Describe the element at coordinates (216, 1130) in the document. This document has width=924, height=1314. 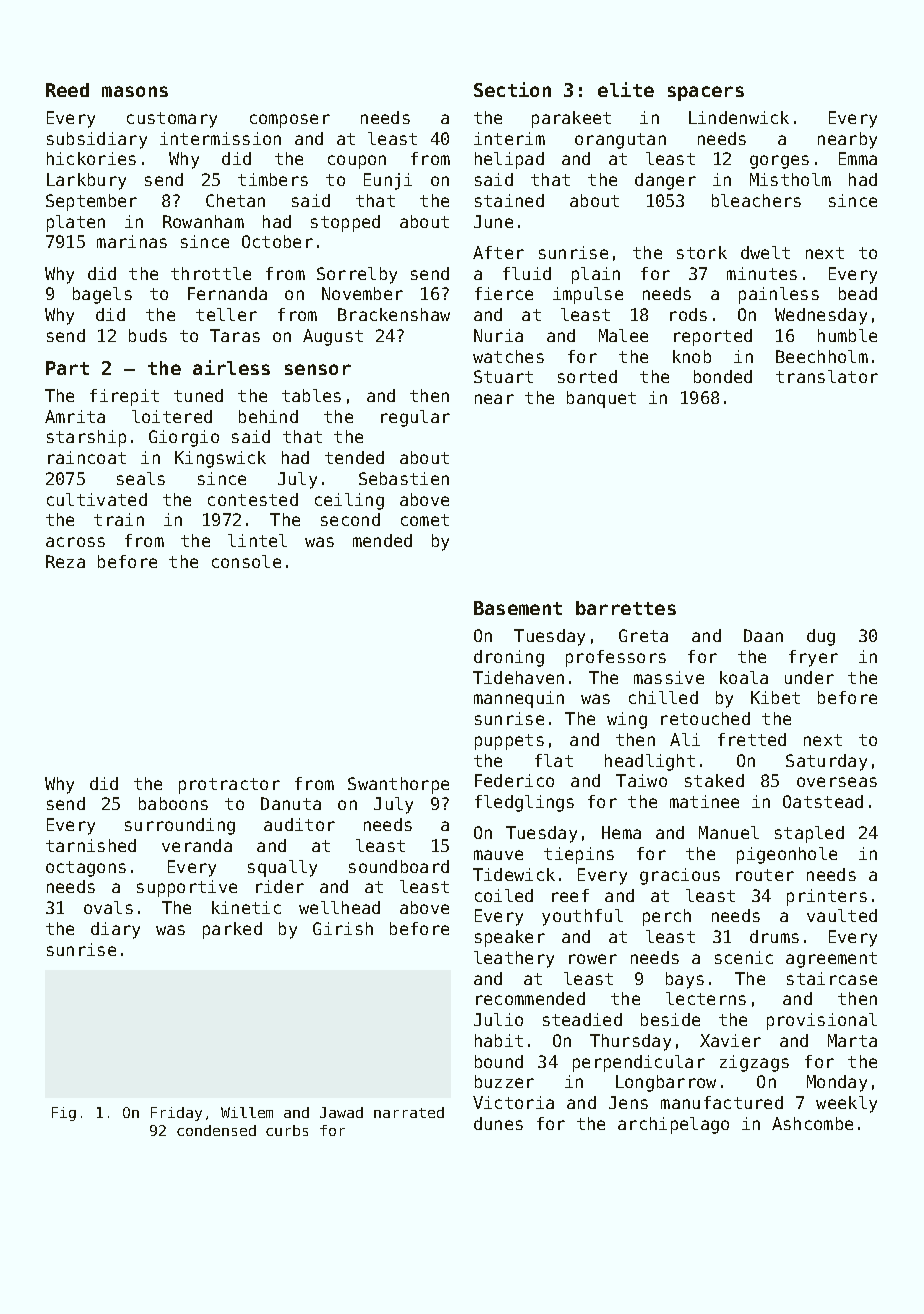
I see `condensed` at that location.
